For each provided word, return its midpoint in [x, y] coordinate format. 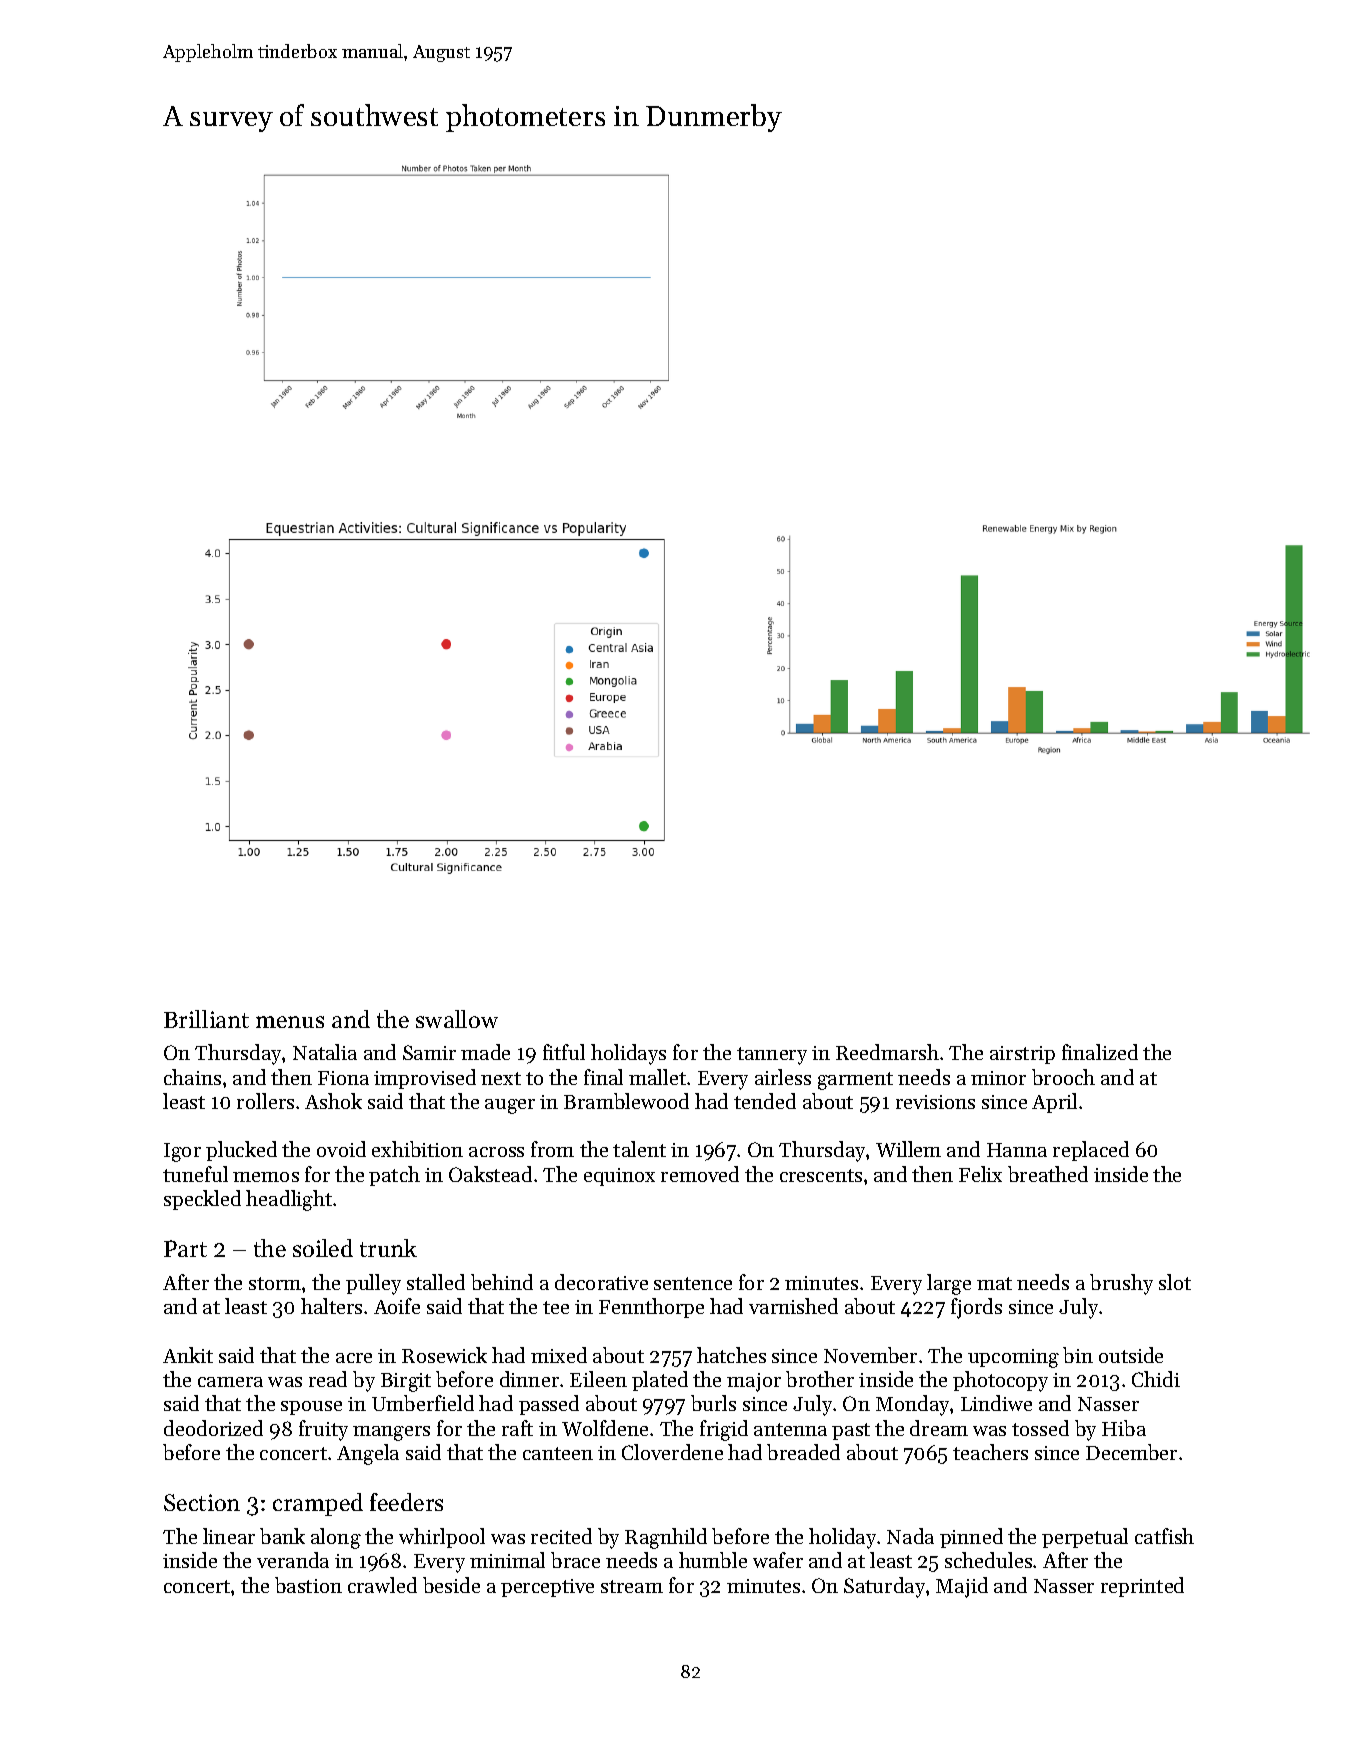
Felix [980, 1174]
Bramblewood [626, 1101]
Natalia [325, 1052]
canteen [558, 1453]
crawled [382, 1585]
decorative [601, 1282]
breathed [1048, 1174]
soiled [323, 1248]
